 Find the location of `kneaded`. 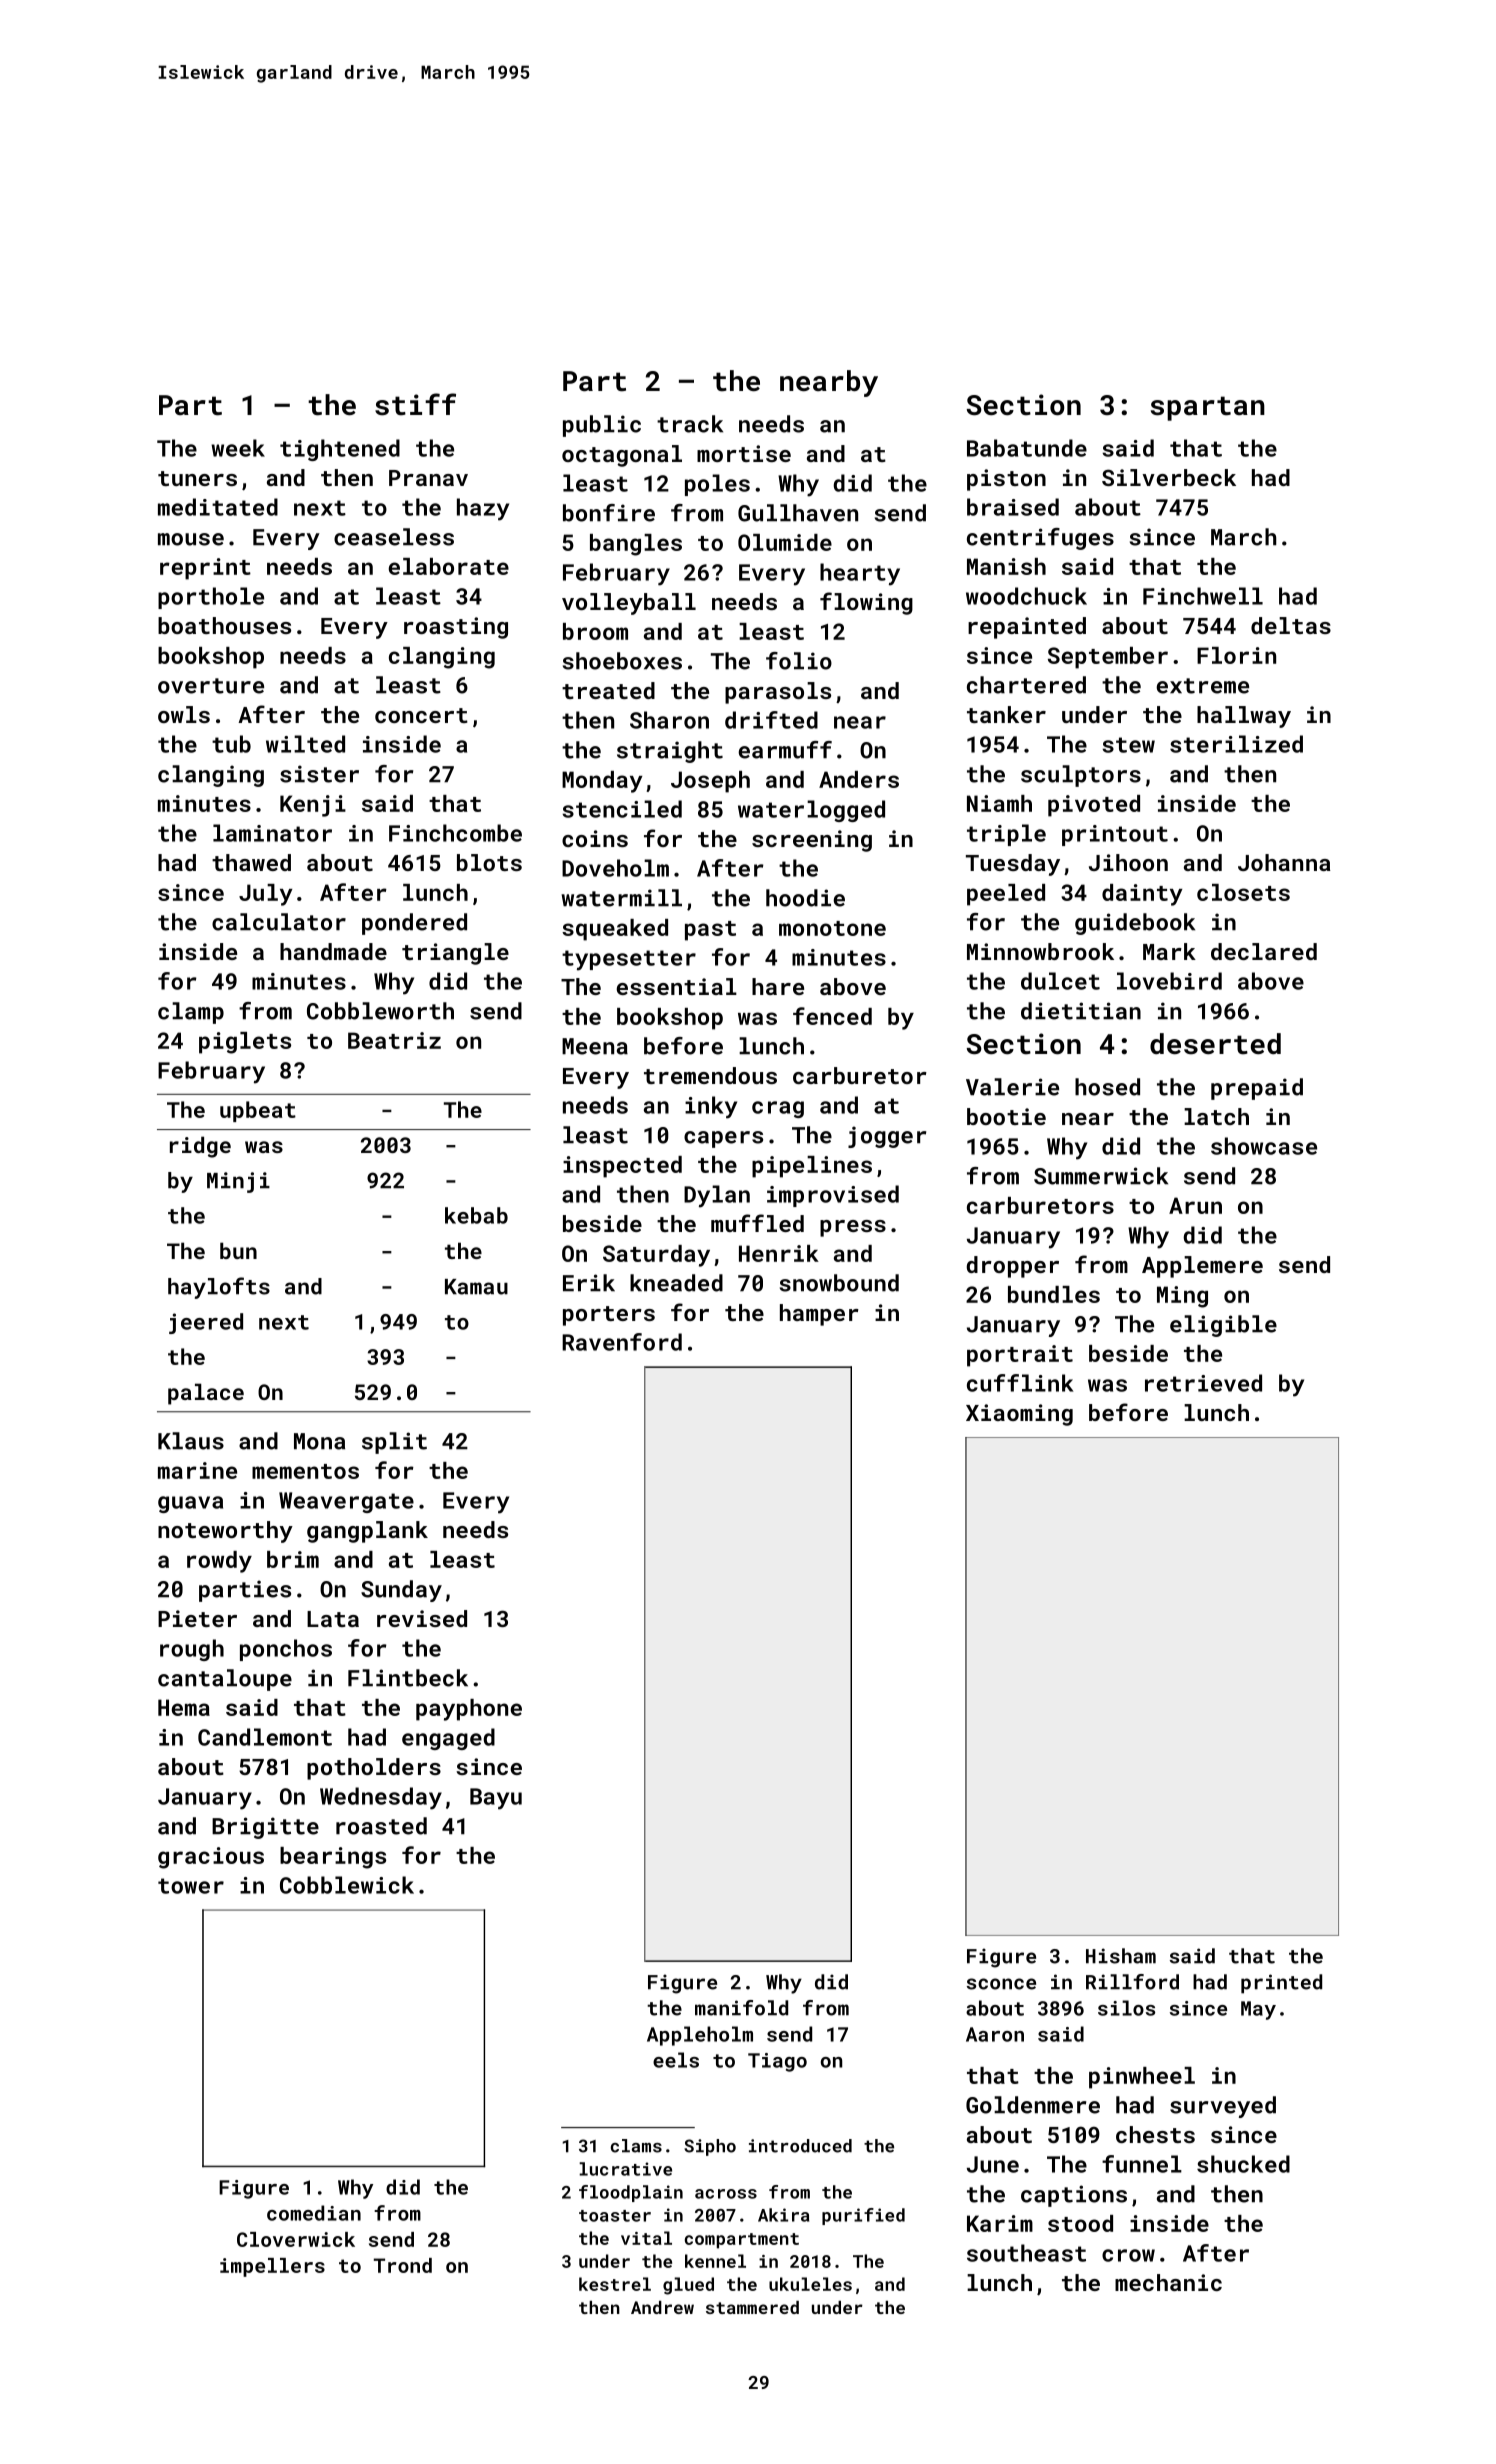

kneaded is located at coordinates (676, 1283).
